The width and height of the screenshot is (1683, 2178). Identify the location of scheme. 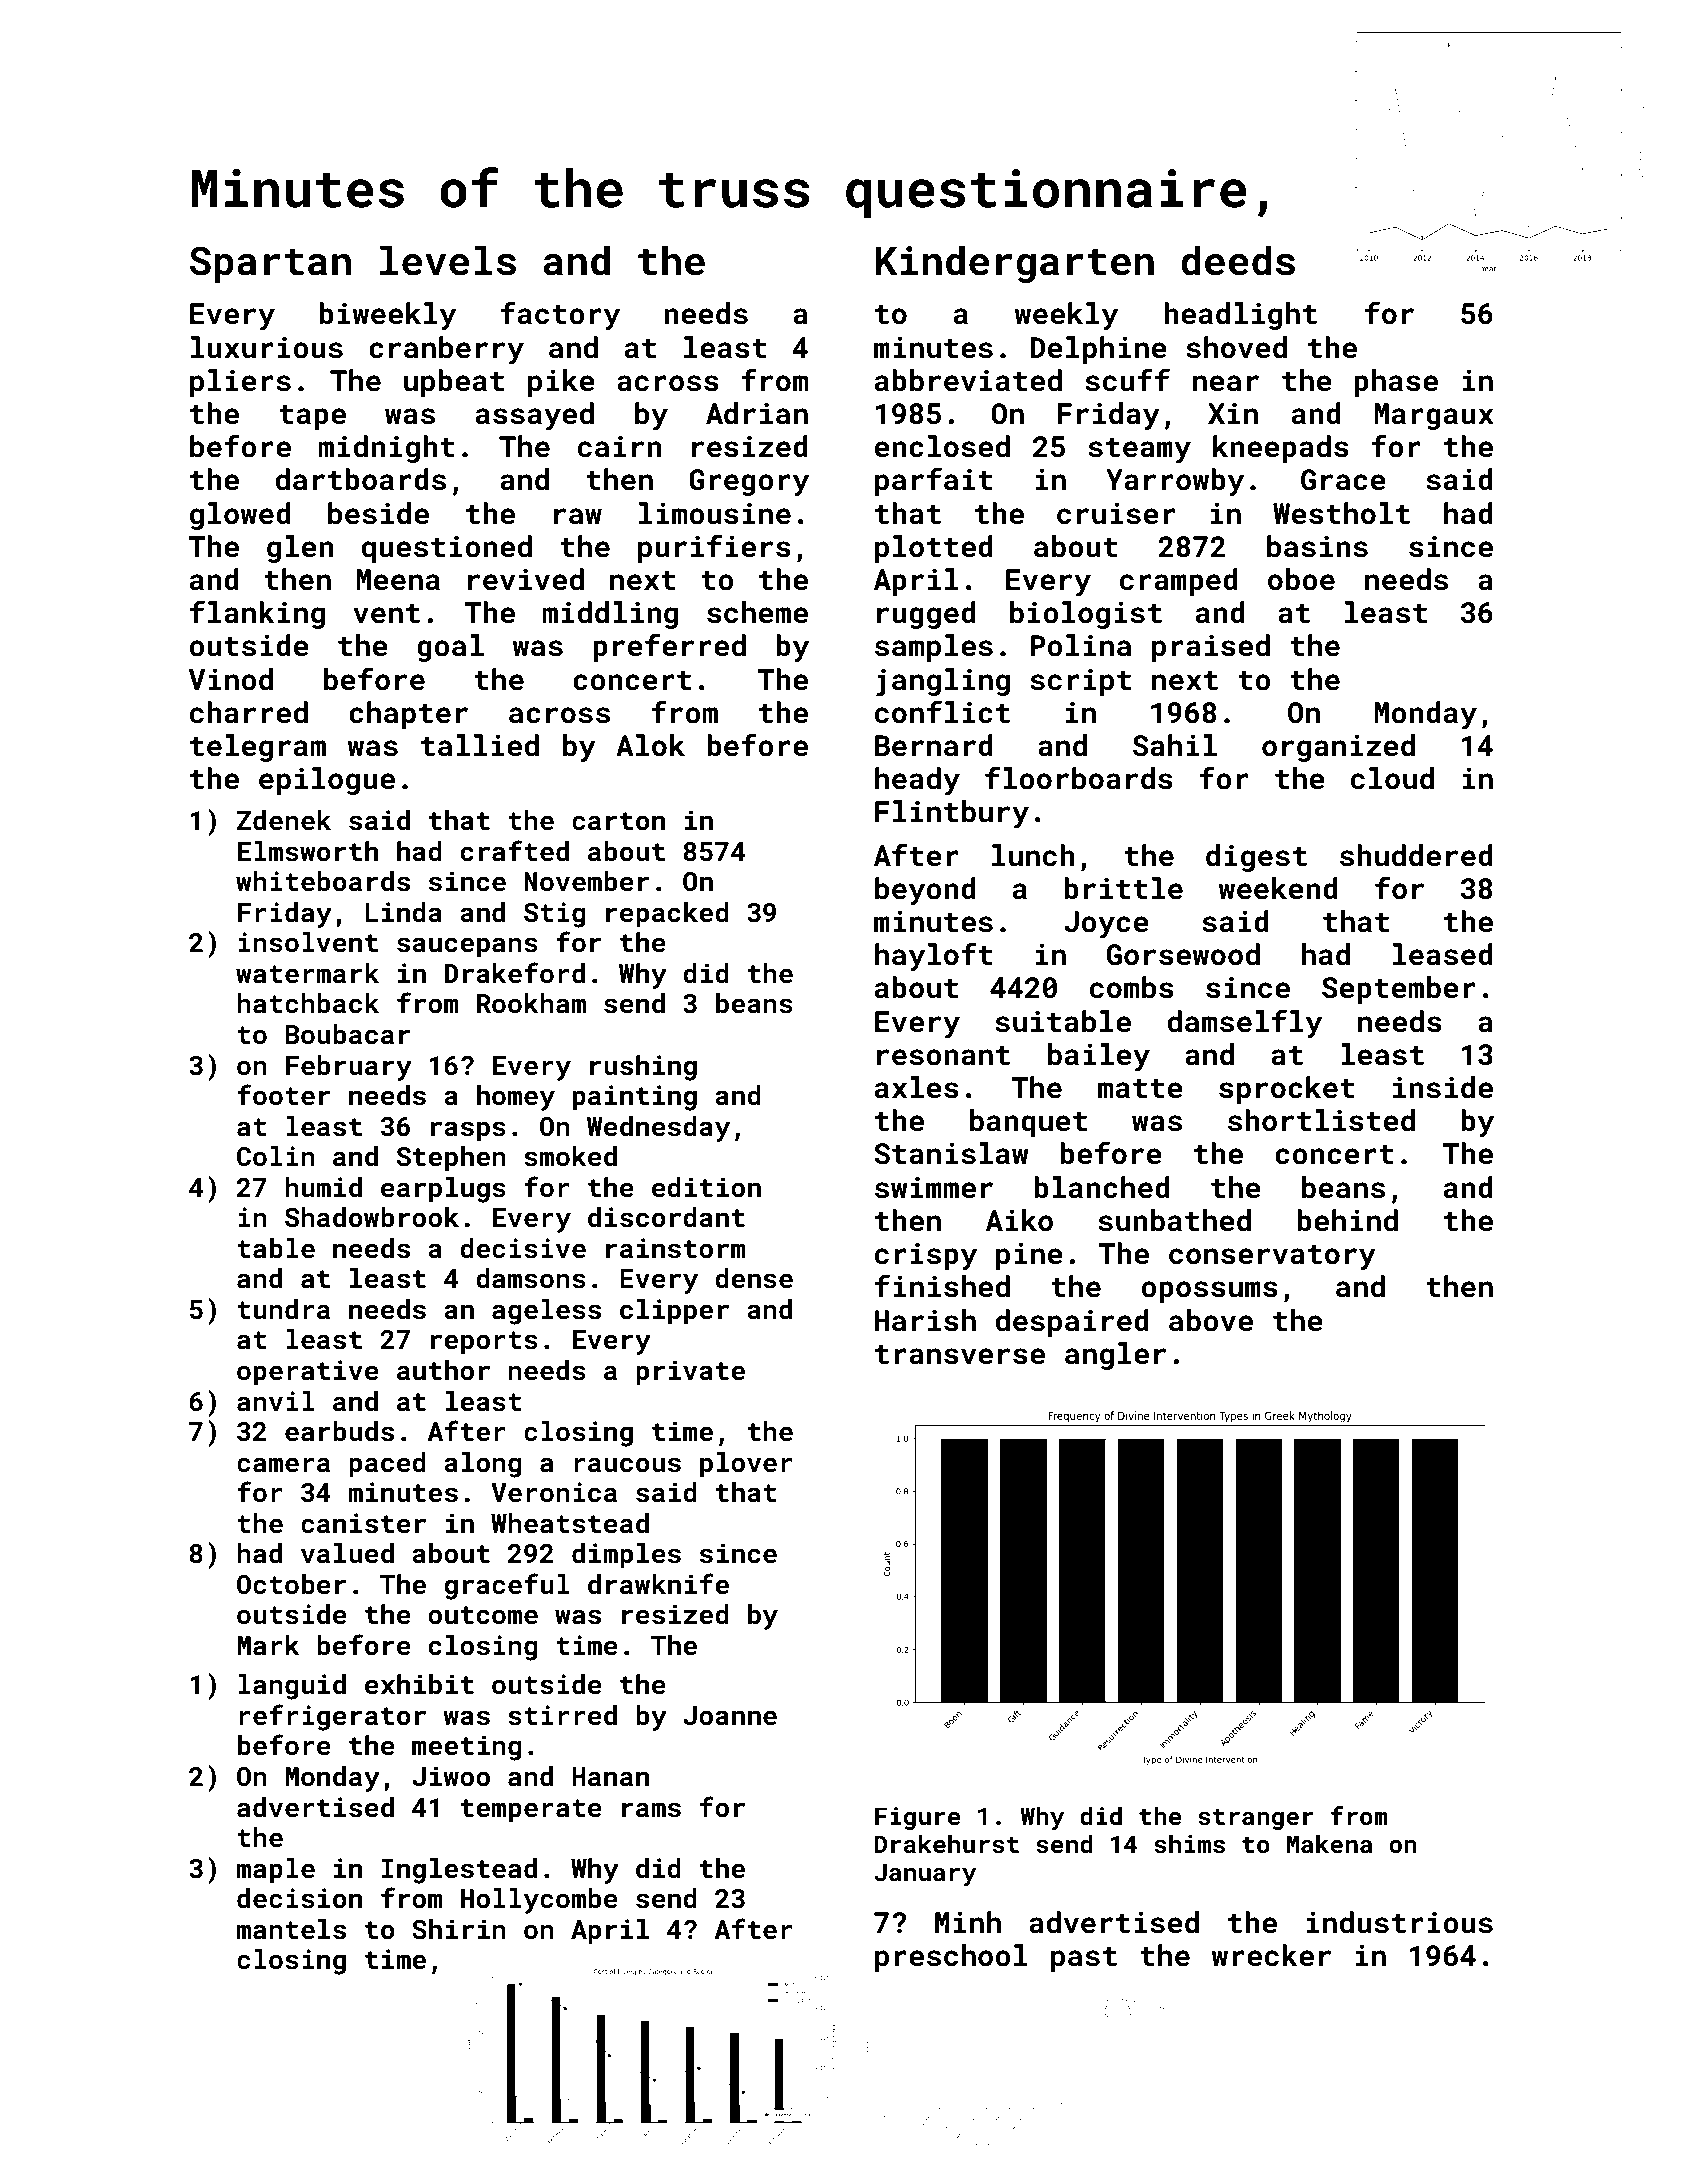
(757, 612).
